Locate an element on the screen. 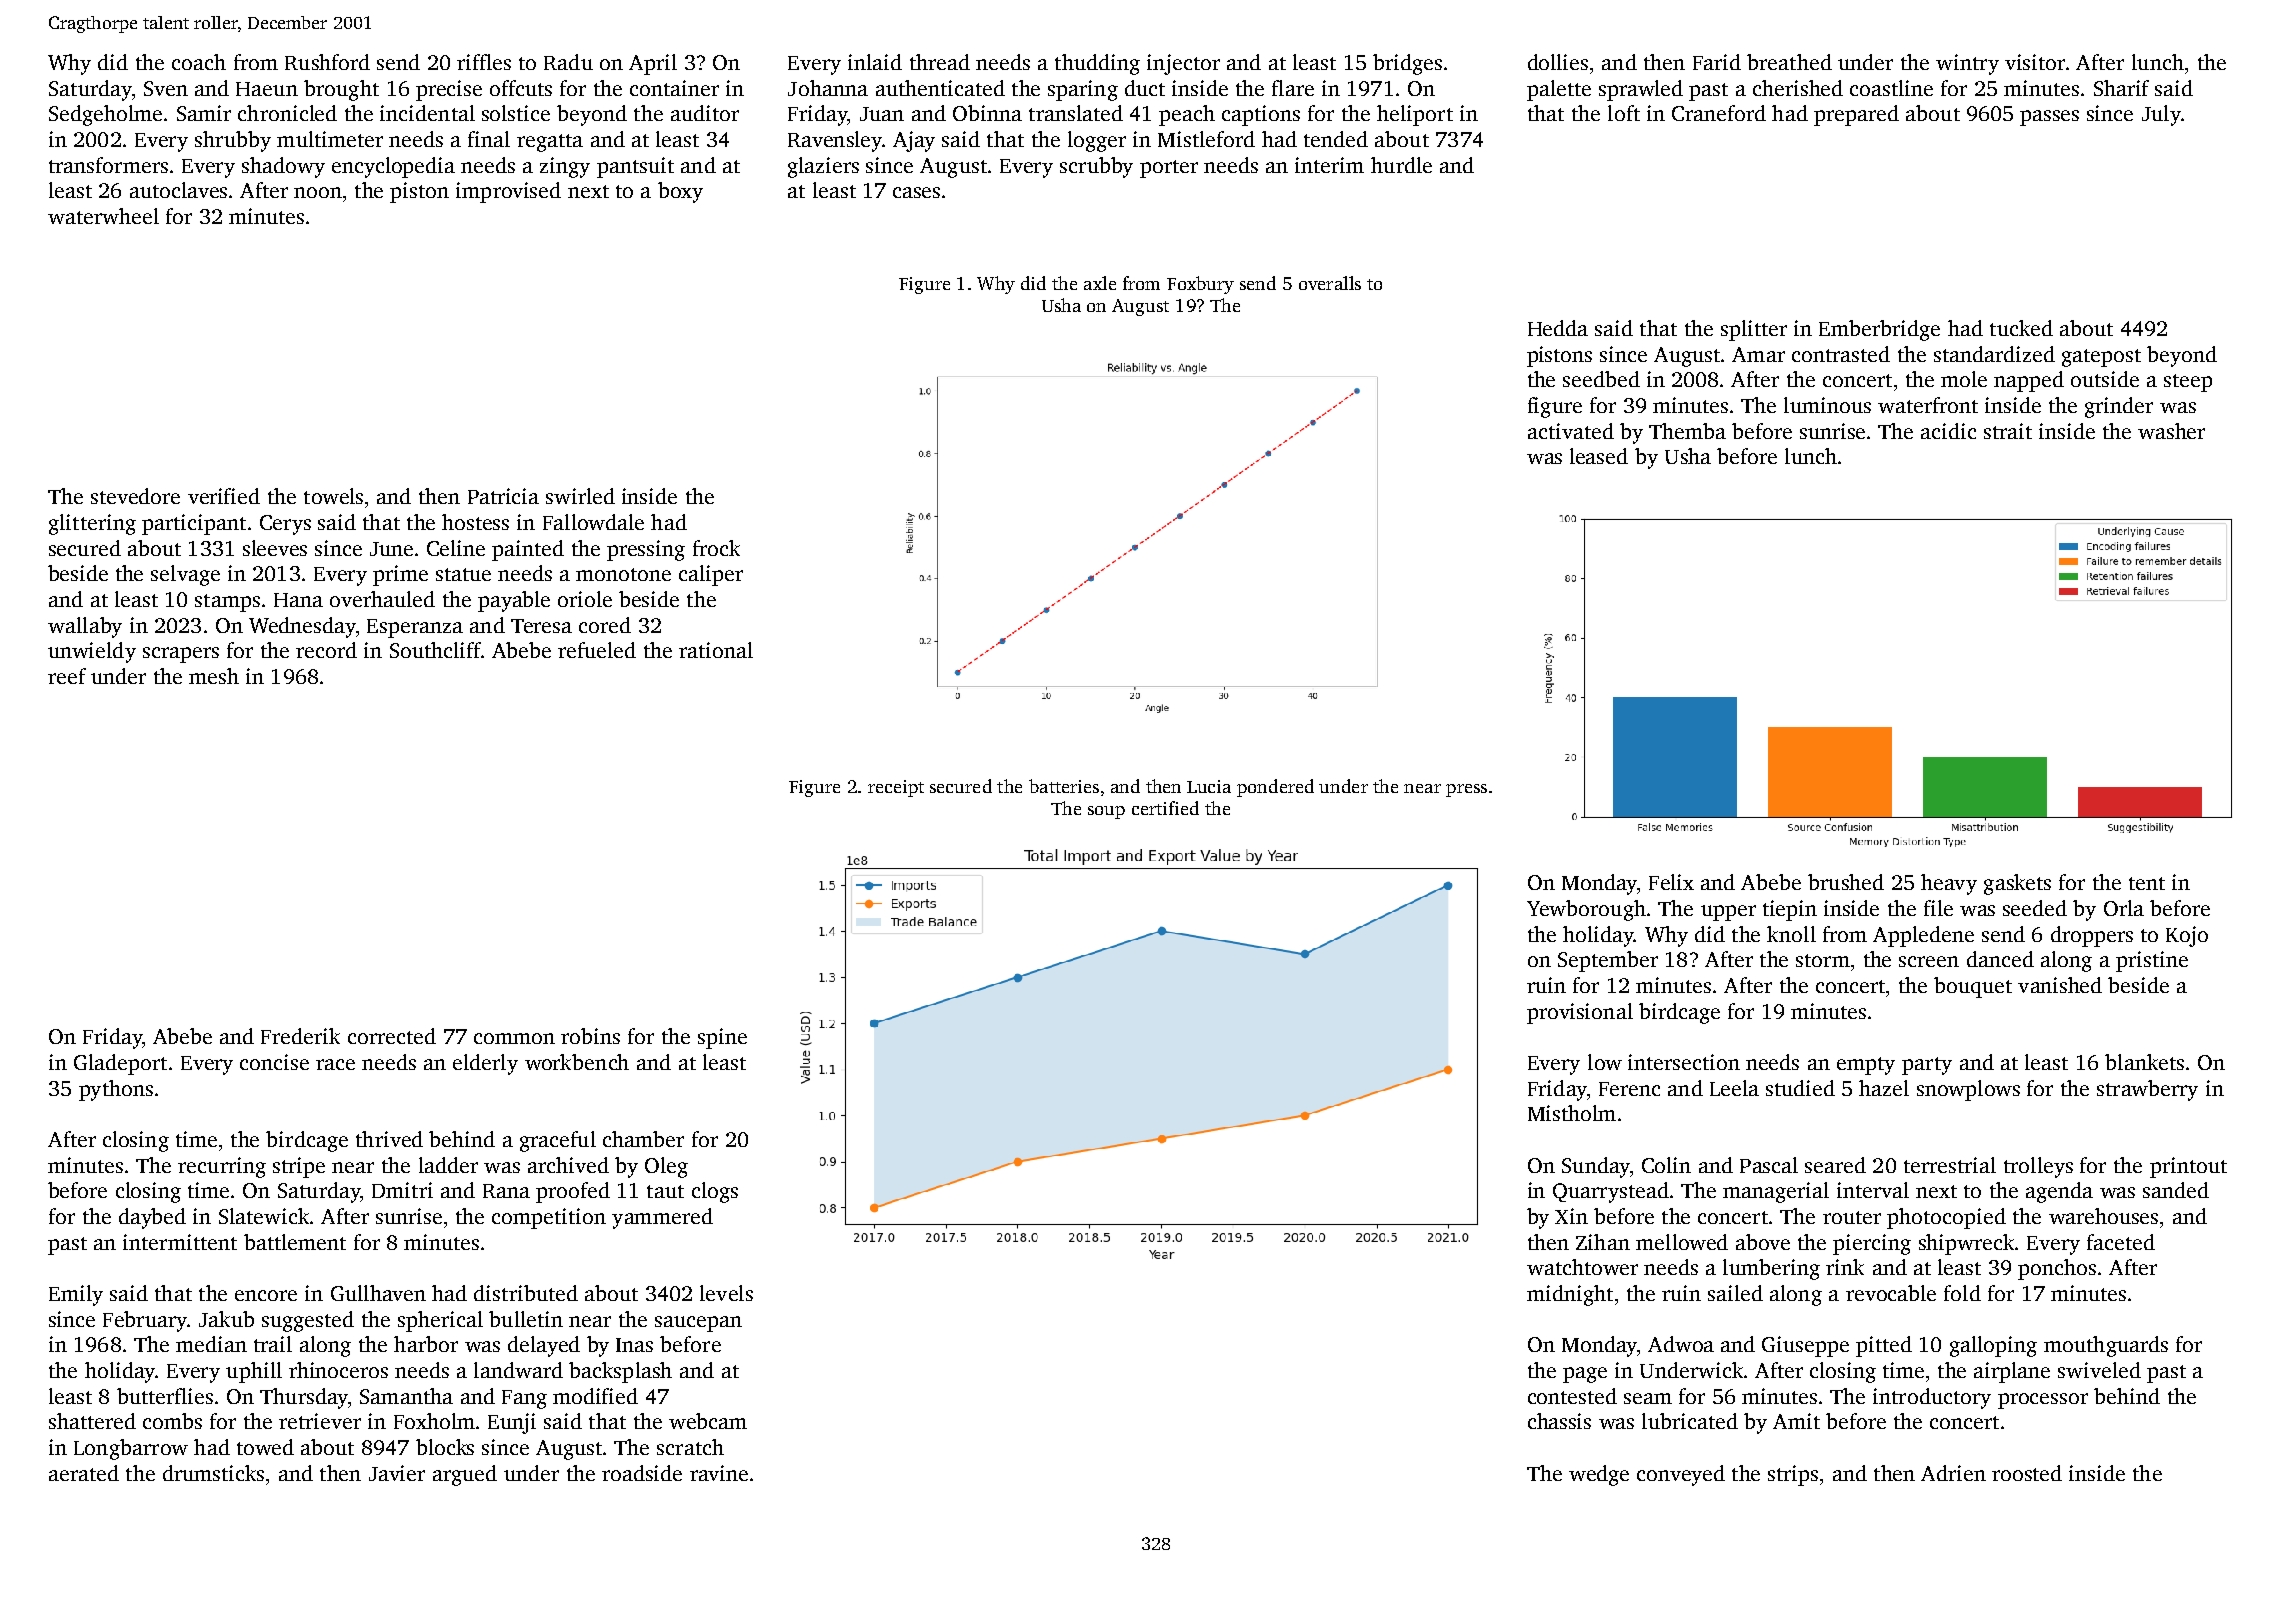 This screenshot has width=2282, height=1614. spine is located at coordinates (722, 1038).
